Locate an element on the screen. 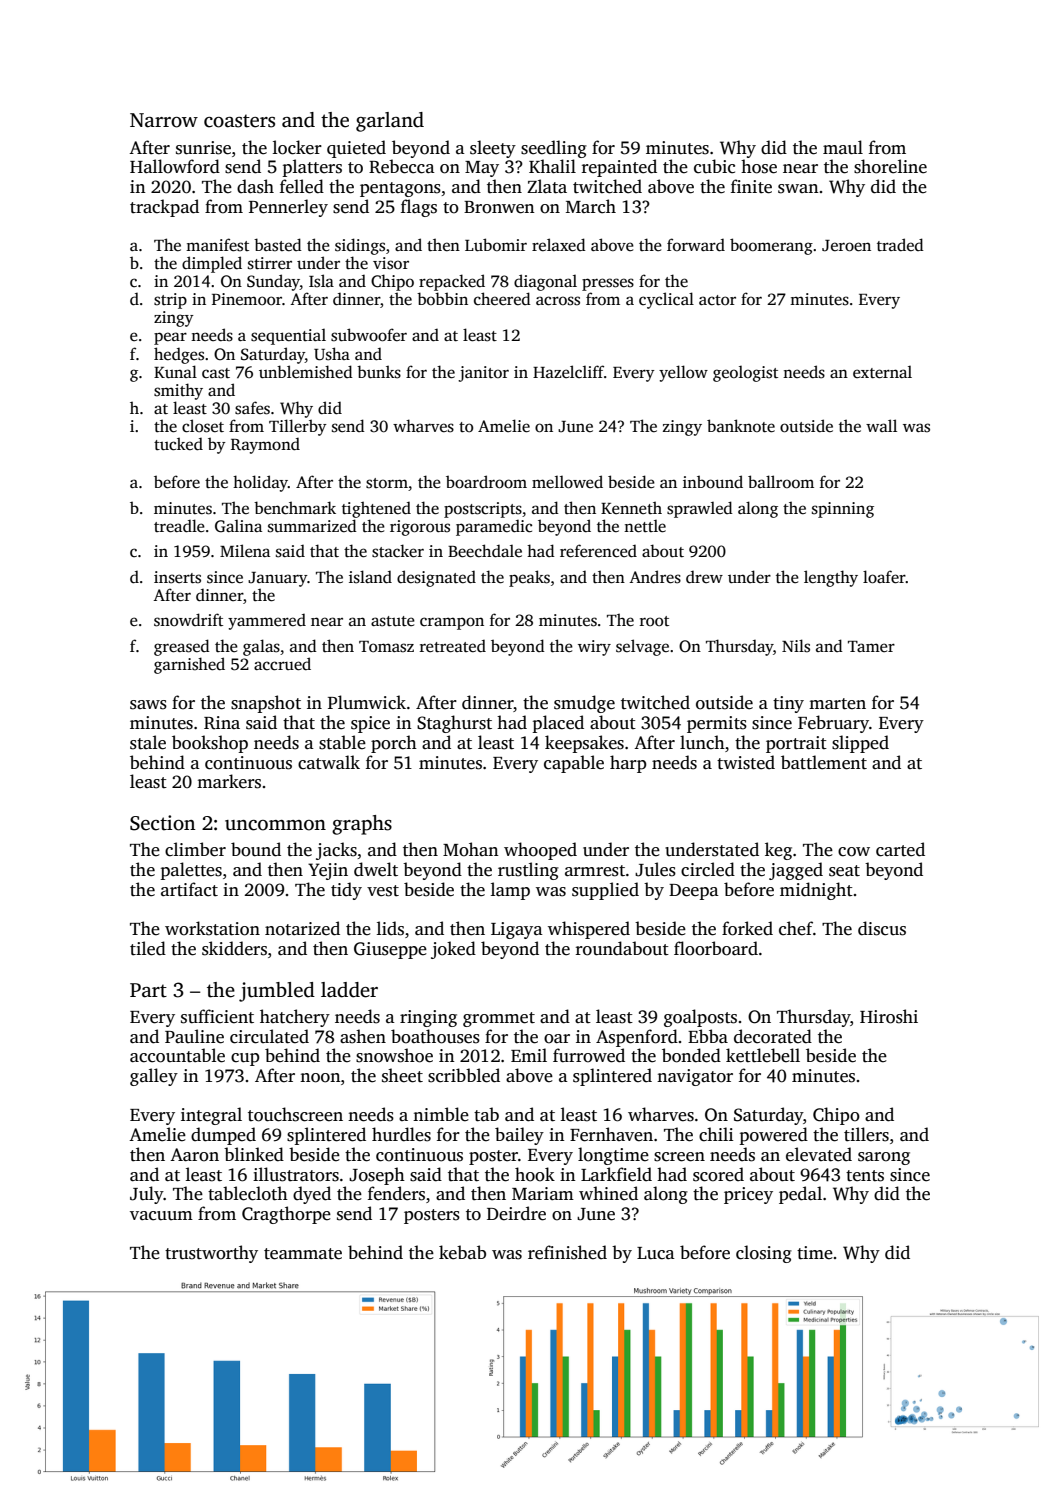 This screenshot has height=1508, width=1062. inserts is located at coordinates (177, 577).
